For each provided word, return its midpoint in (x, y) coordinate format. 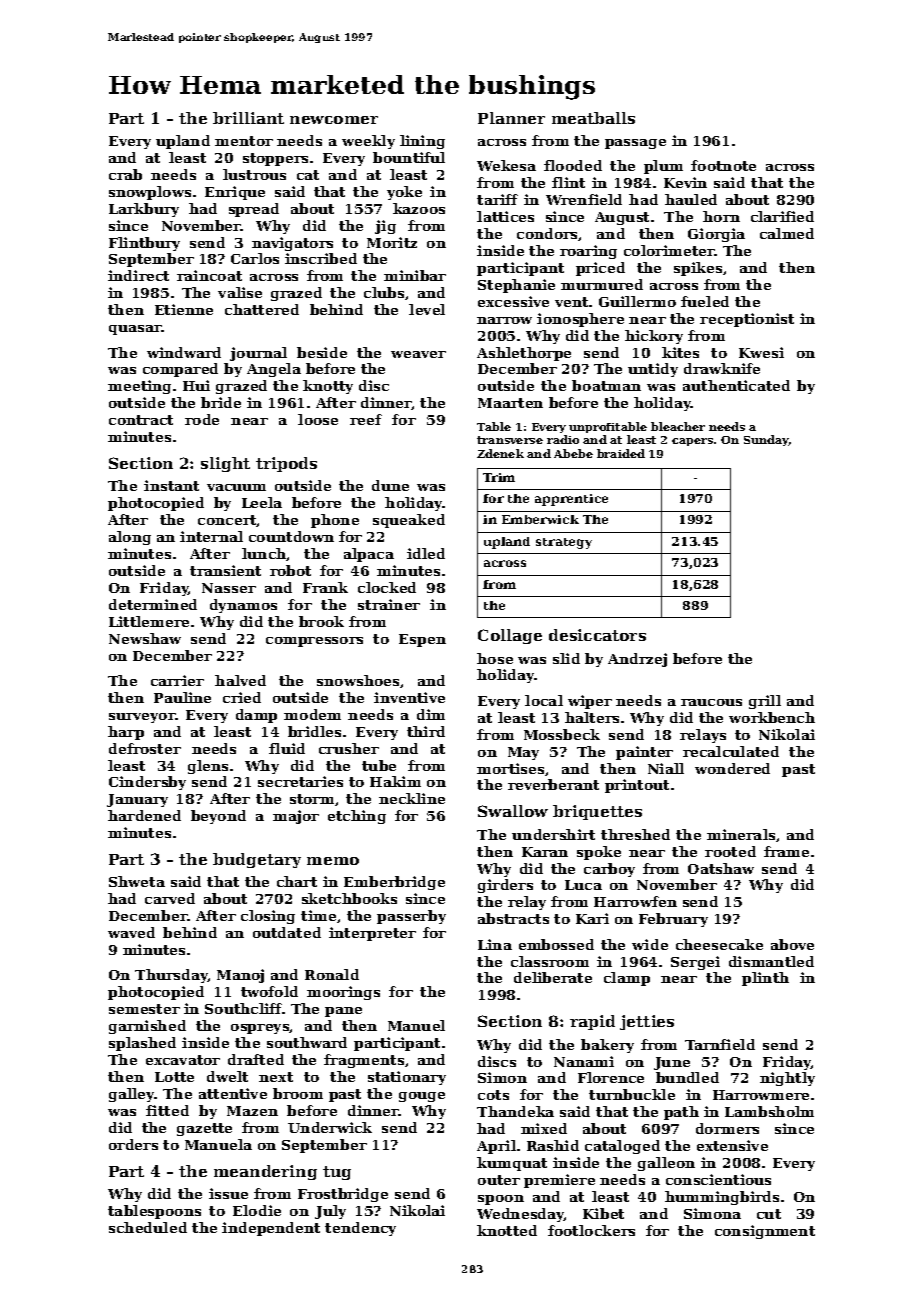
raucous (711, 702)
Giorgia (716, 235)
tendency (360, 1229)
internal (211, 536)
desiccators (597, 635)
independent (271, 1229)
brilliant (248, 118)
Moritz (392, 242)
